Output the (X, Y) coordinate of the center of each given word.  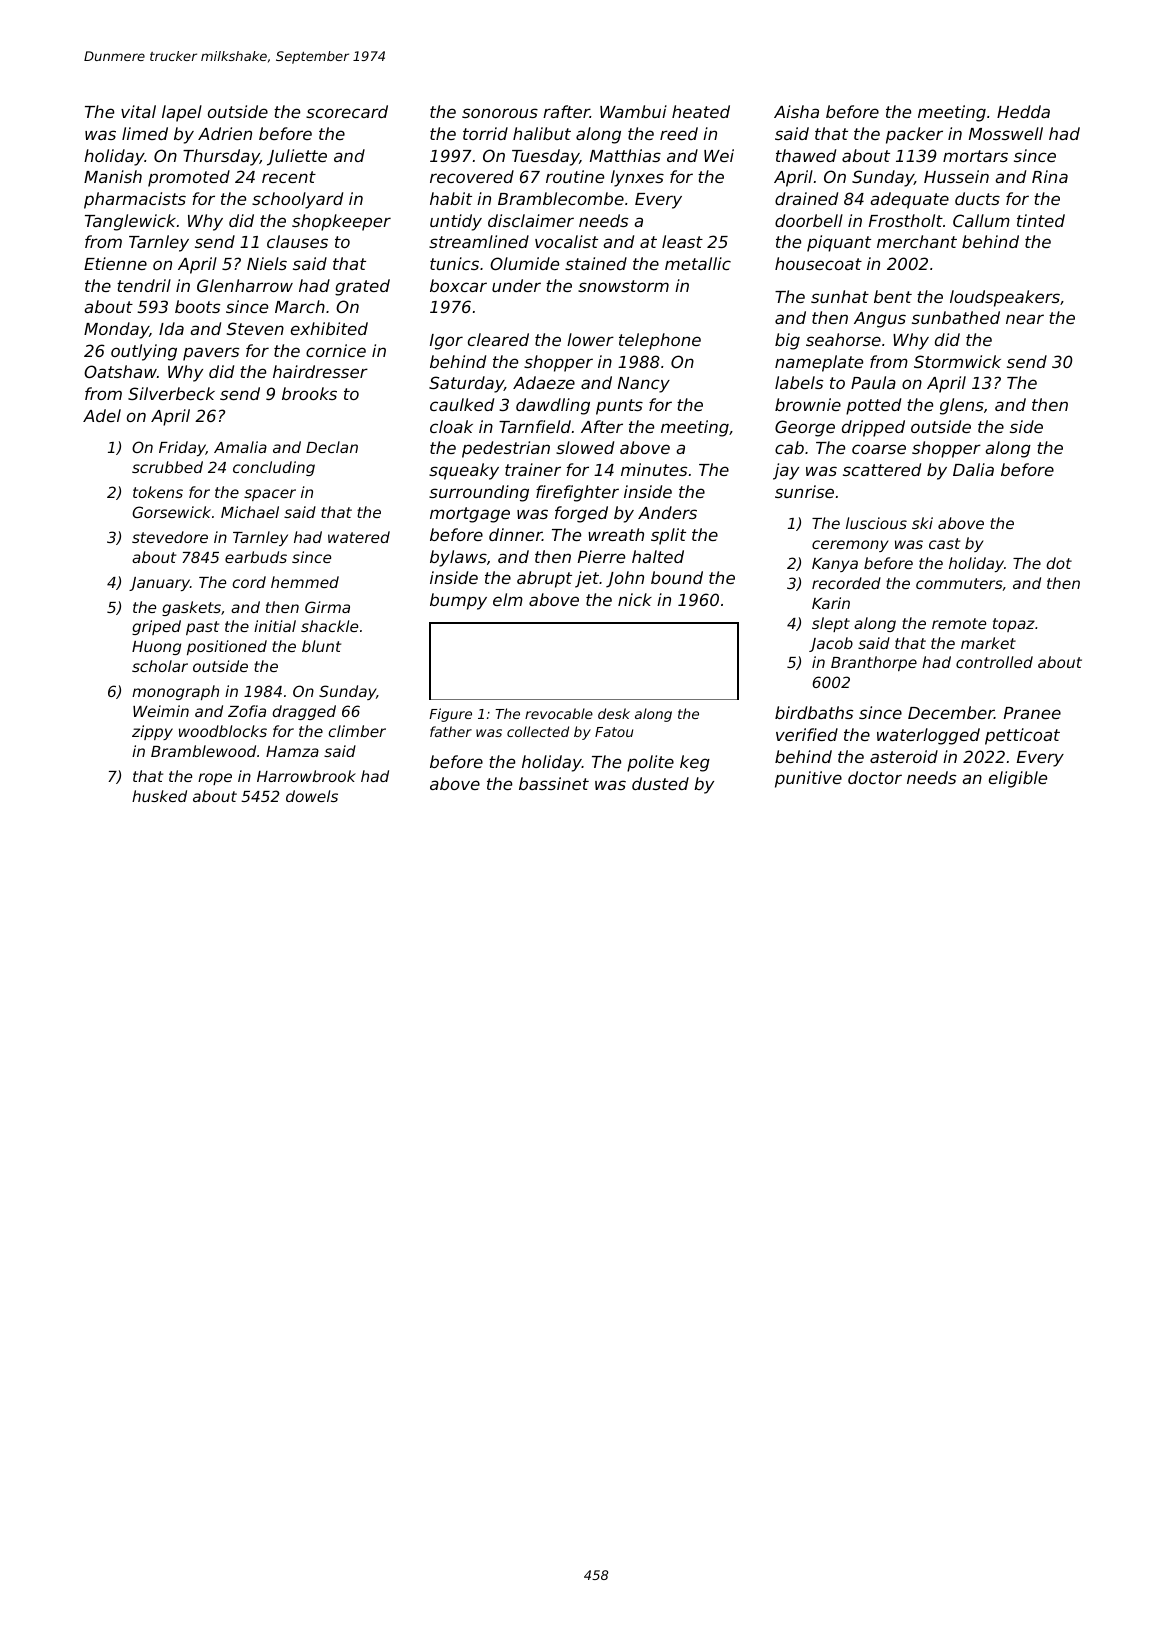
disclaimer (531, 220)
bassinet (554, 783)
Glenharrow (245, 285)
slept (831, 624)
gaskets (191, 608)
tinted (1041, 220)
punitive (808, 779)
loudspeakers (1005, 298)
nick (635, 599)
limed (145, 133)
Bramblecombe (561, 198)
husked (159, 796)
